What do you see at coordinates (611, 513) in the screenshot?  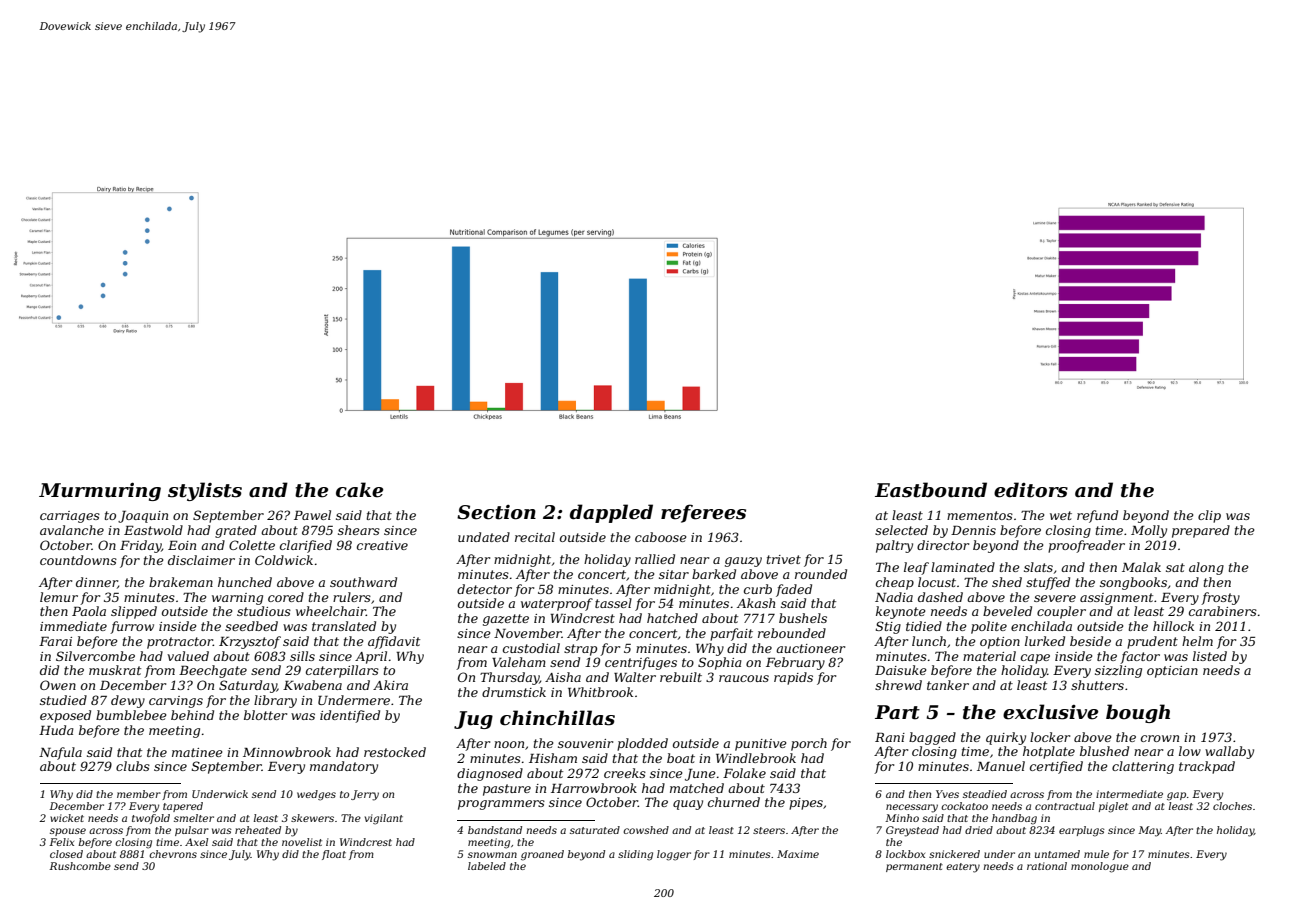 I see `dappled` at bounding box center [611, 513].
